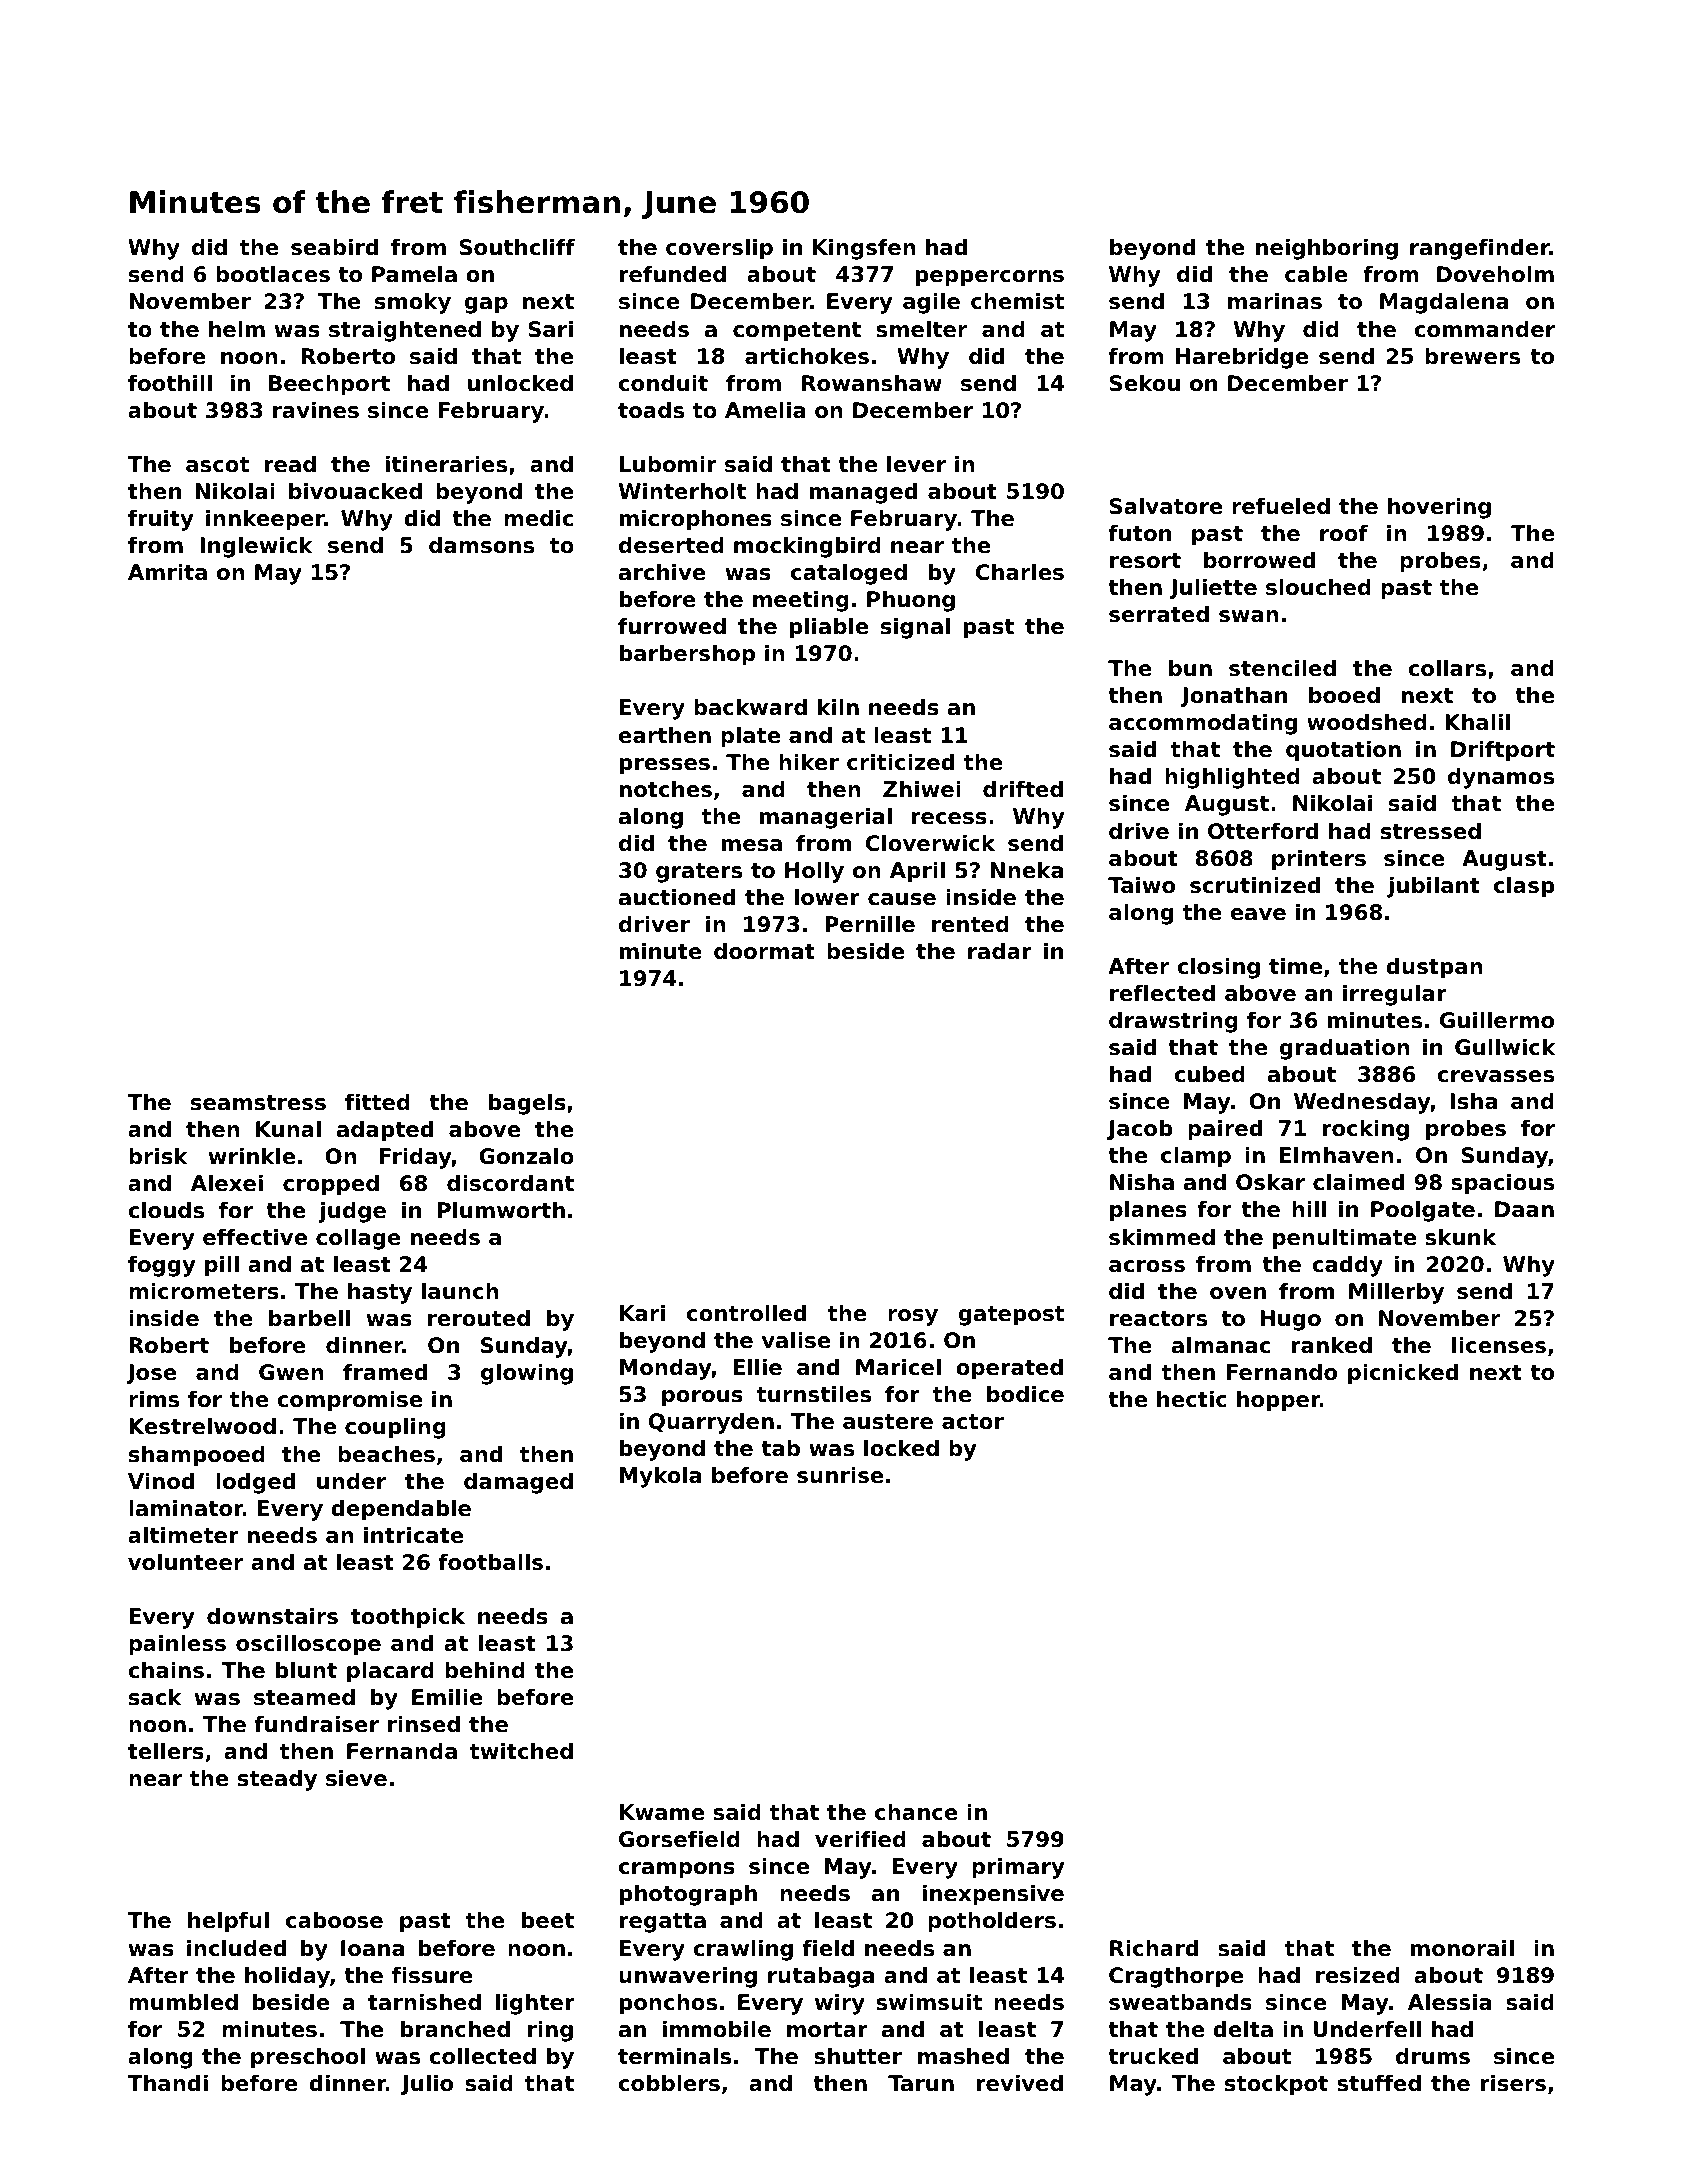 The height and width of the screenshot is (2178, 1683). Describe the element at coordinates (1263, 831) in the screenshot. I see `Otterford` at that location.
